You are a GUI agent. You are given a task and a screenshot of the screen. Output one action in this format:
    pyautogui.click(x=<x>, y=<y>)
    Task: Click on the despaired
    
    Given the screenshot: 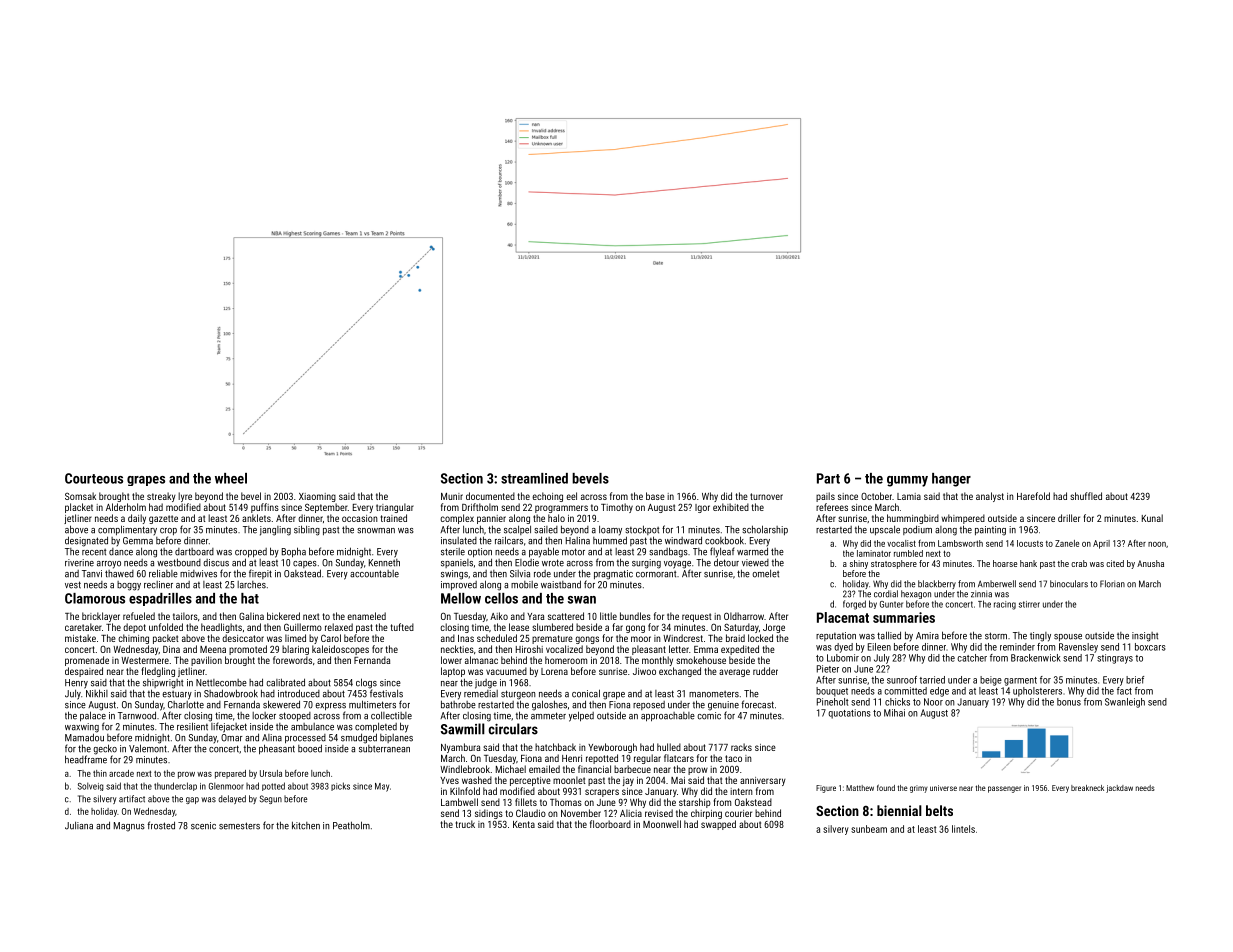 What is the action you would take?
    pyautogui.click(x=84, y=672)
